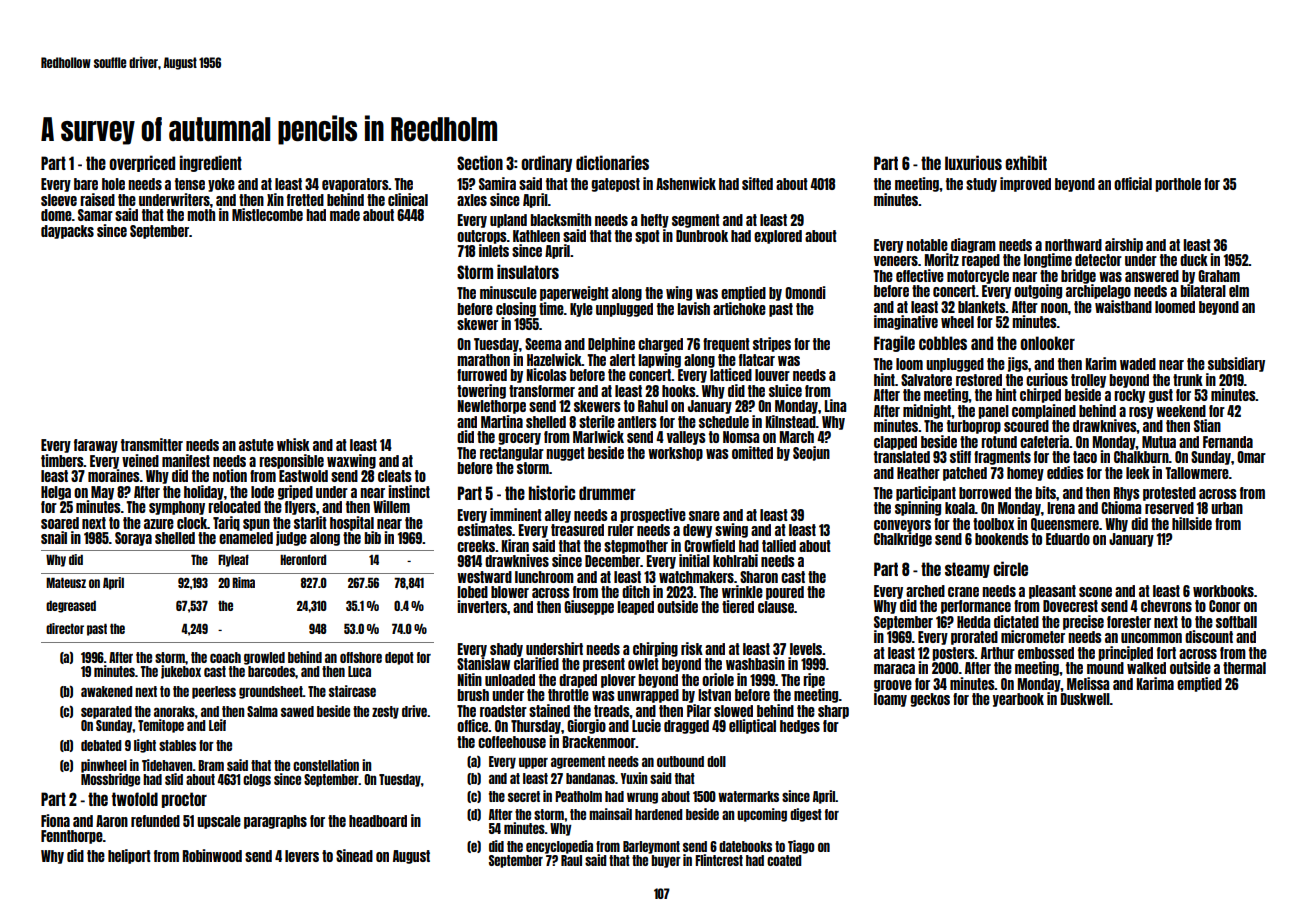  Describe the element at coordinates (71, 607) in the page. I see `degreased` at that location.
